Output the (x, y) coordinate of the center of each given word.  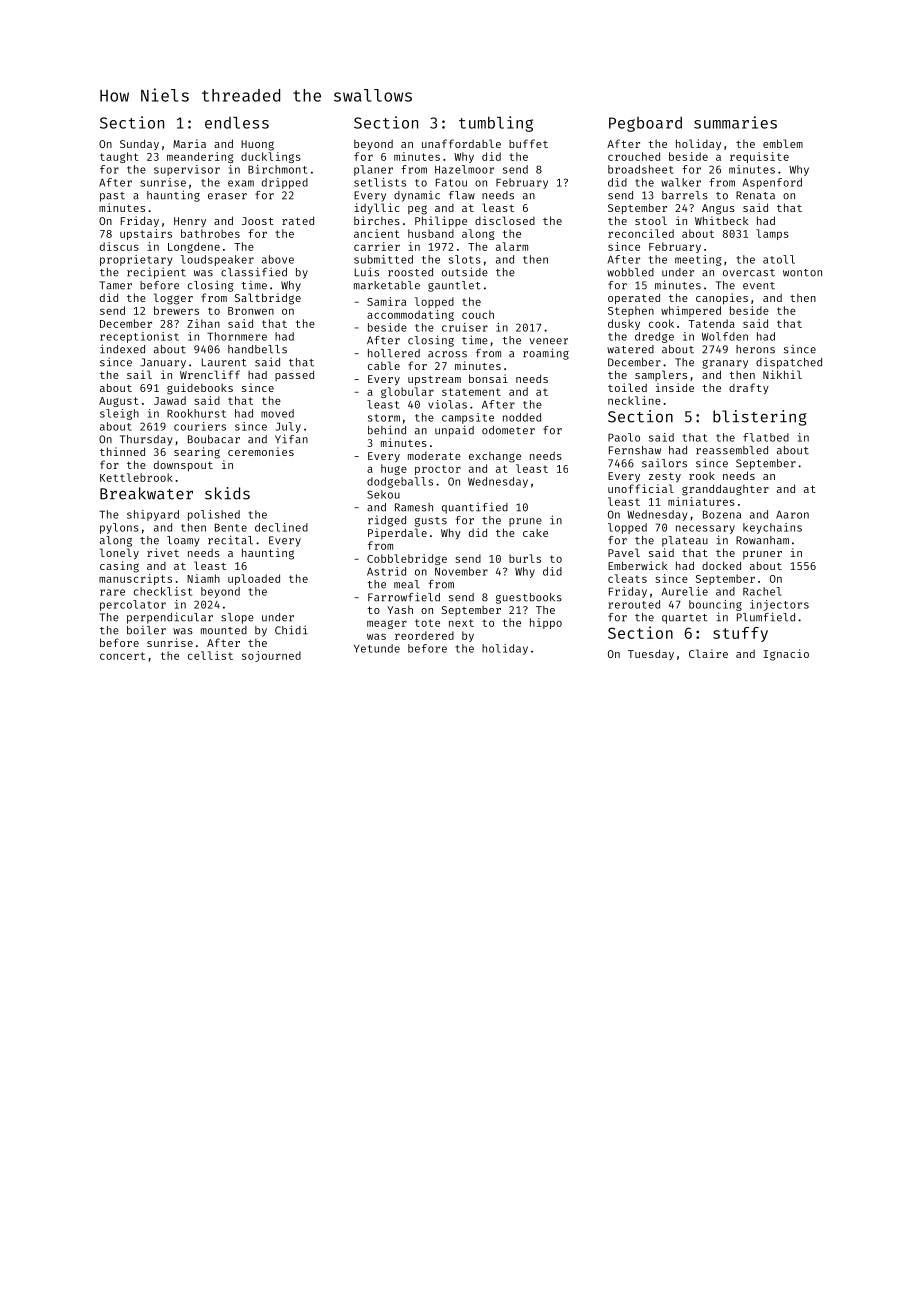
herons (755, 349)
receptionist (139, 337)
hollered (394, 353)
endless (237, 123)
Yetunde (377, 648)
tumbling (496, 124)
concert (122, 656)
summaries (735, 122)
